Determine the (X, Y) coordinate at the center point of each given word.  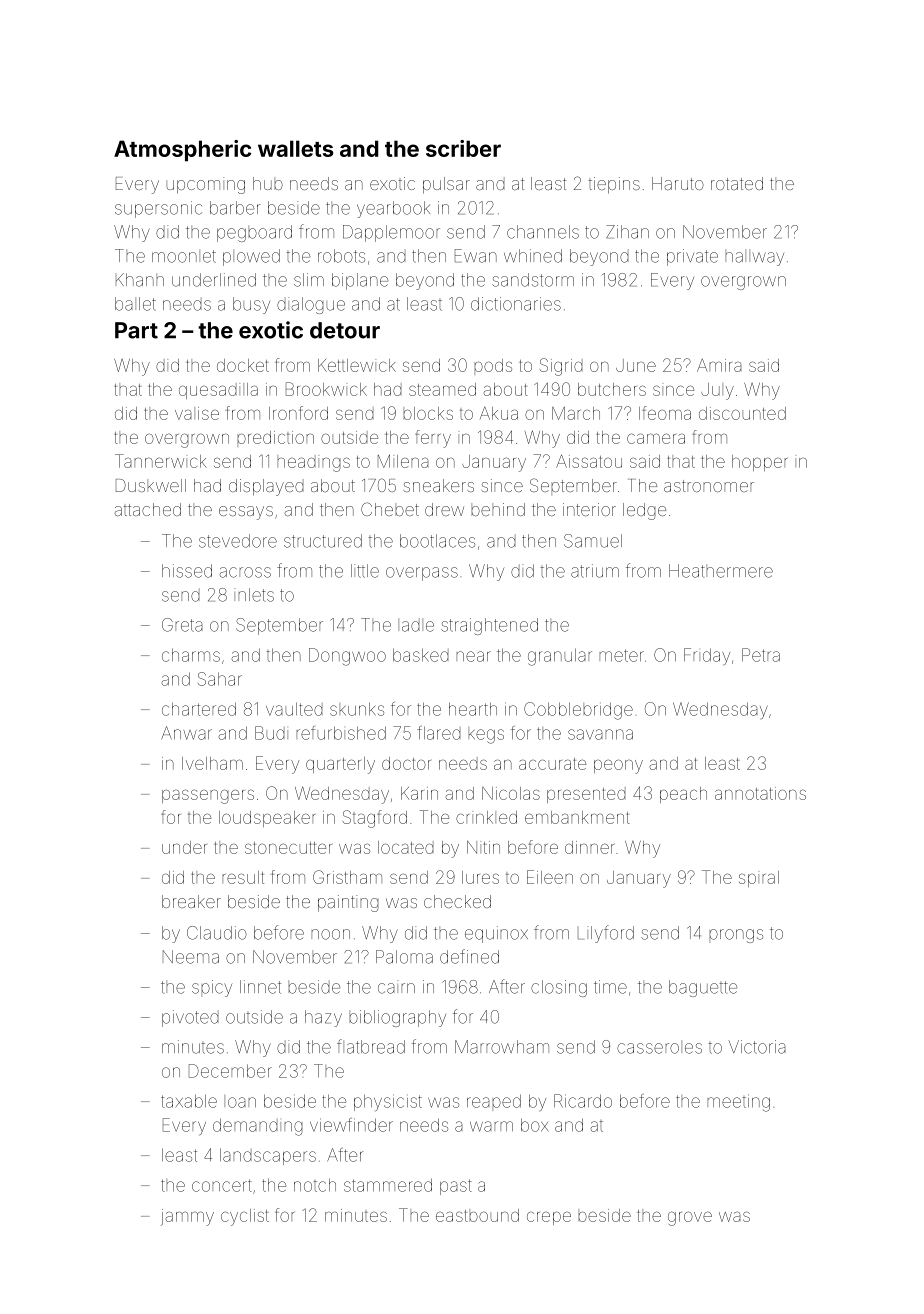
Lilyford (606, 934)
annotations (760, 793)
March (576, 413)
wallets (295, 148)
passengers (208, 796)
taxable (189, 1101)
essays (246, 513)
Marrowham (502, 1047)
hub (268, 183)
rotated (737, 183)
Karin (419, 793)
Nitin (483, 847)
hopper (759, 463)
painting (348, 903)
